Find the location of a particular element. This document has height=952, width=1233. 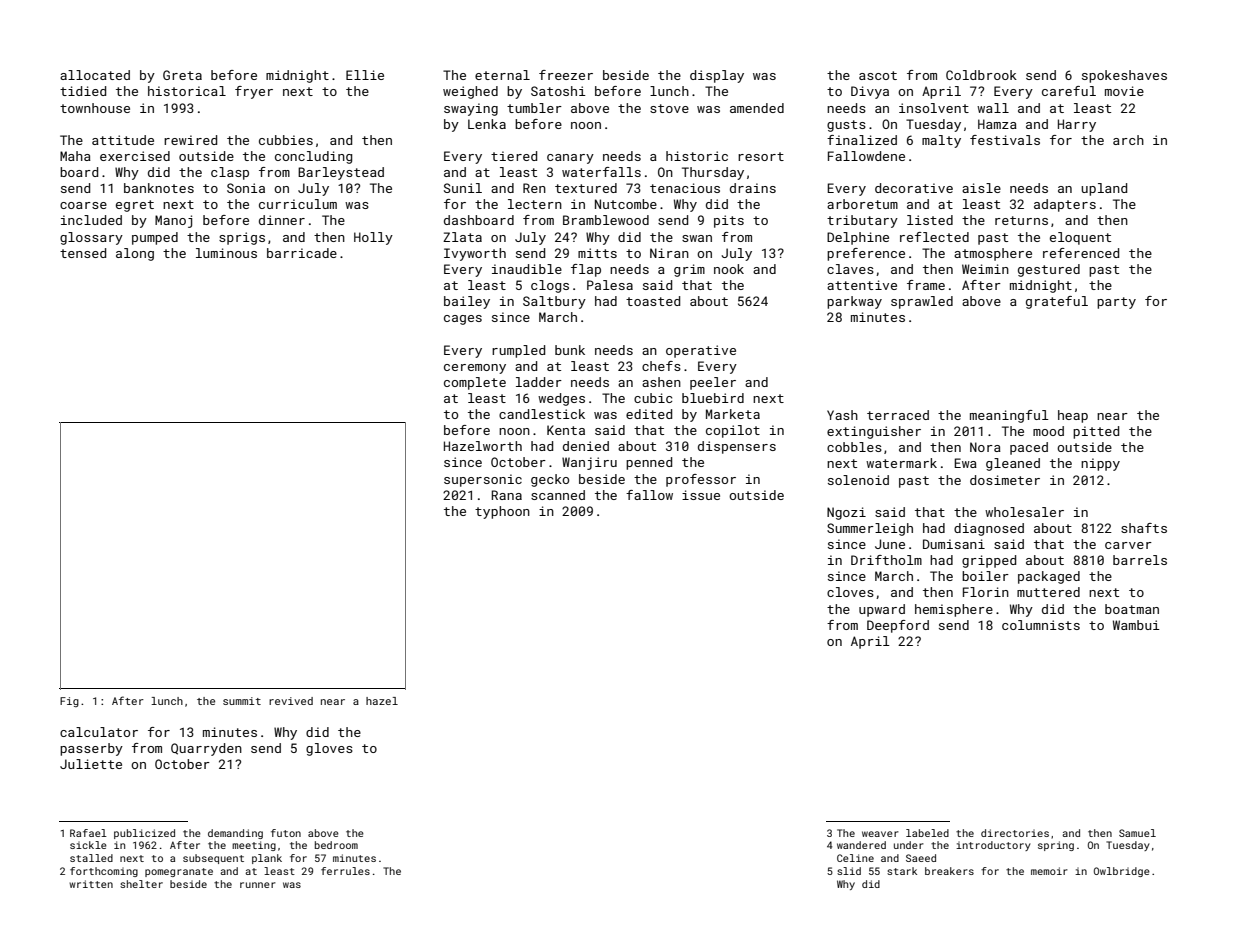

ferrules is located at coordinates (345, 871).
